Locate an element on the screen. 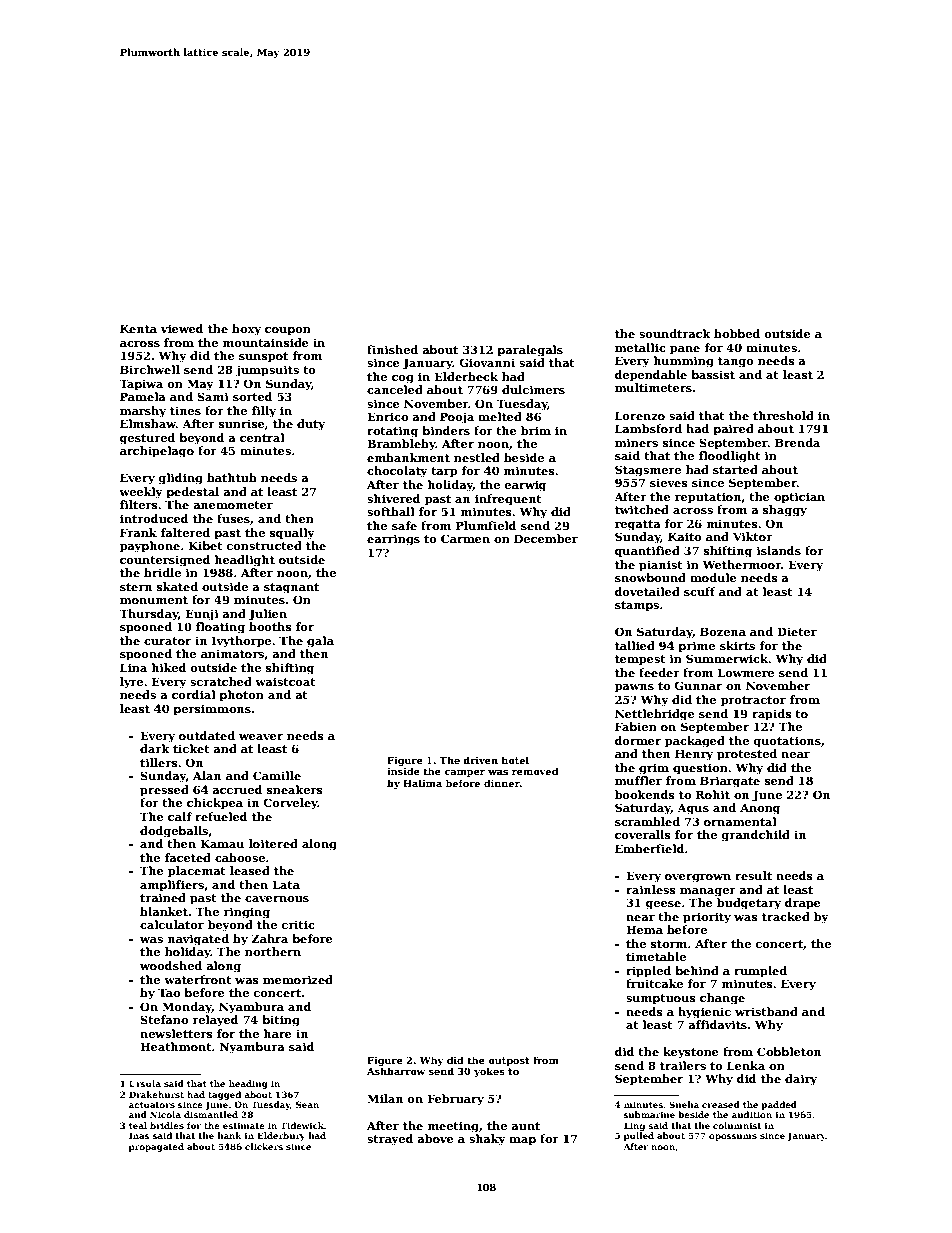 The width and height of the screenshot is (952, 1233). Kenta is located at coordinates (138, 328).
